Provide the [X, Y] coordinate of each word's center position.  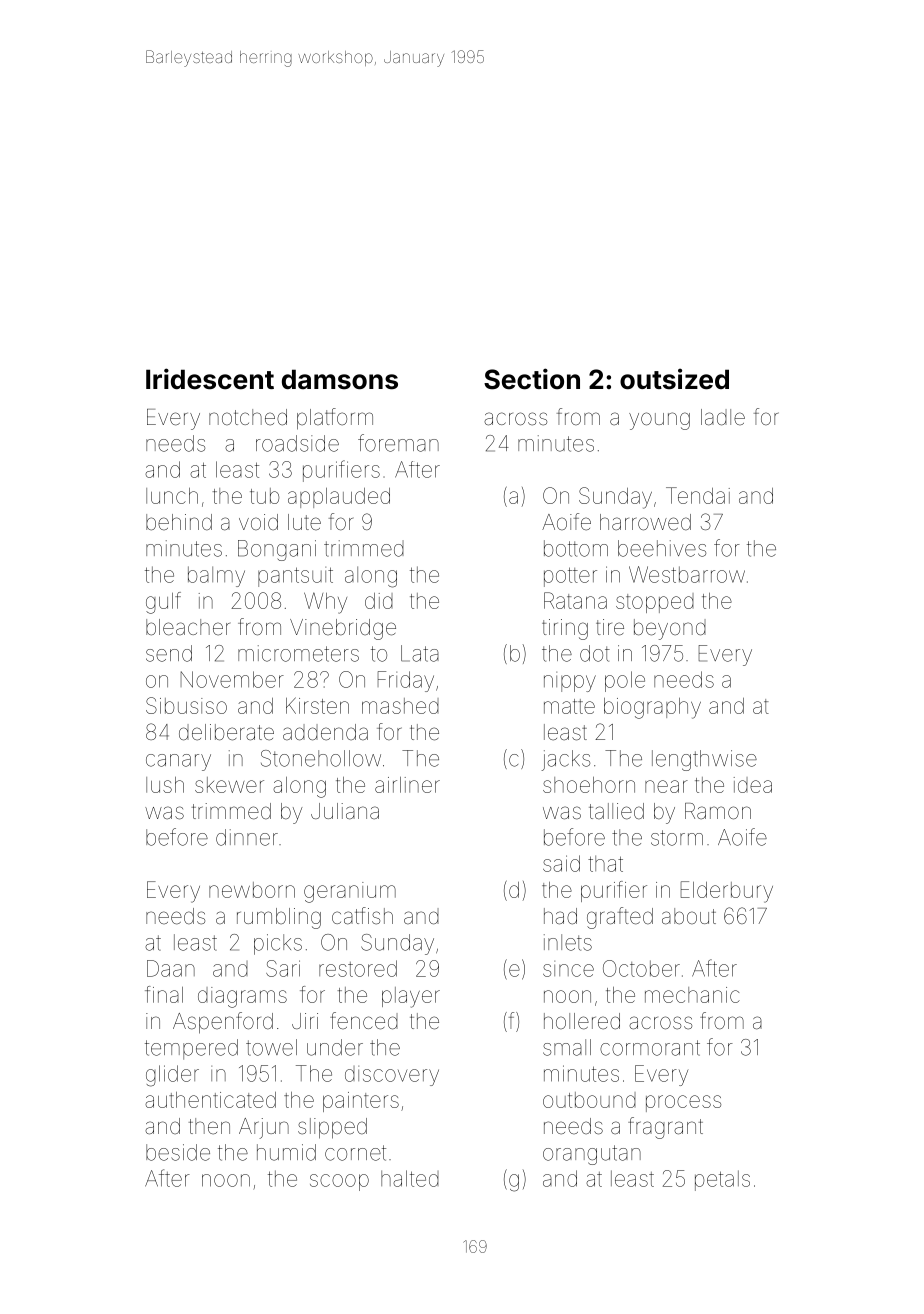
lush [165, 785]
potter [570, 577]
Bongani [277, 550]
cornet [355, 1153]
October [641, 968]
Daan [171, 968]
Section [532, 379]
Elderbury [727, 892]
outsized [674, 379]
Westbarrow [687, 574]
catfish [362, 916]
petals [722, 1180]
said [561, 863]
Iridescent [210, 379]
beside [178, 1152]
